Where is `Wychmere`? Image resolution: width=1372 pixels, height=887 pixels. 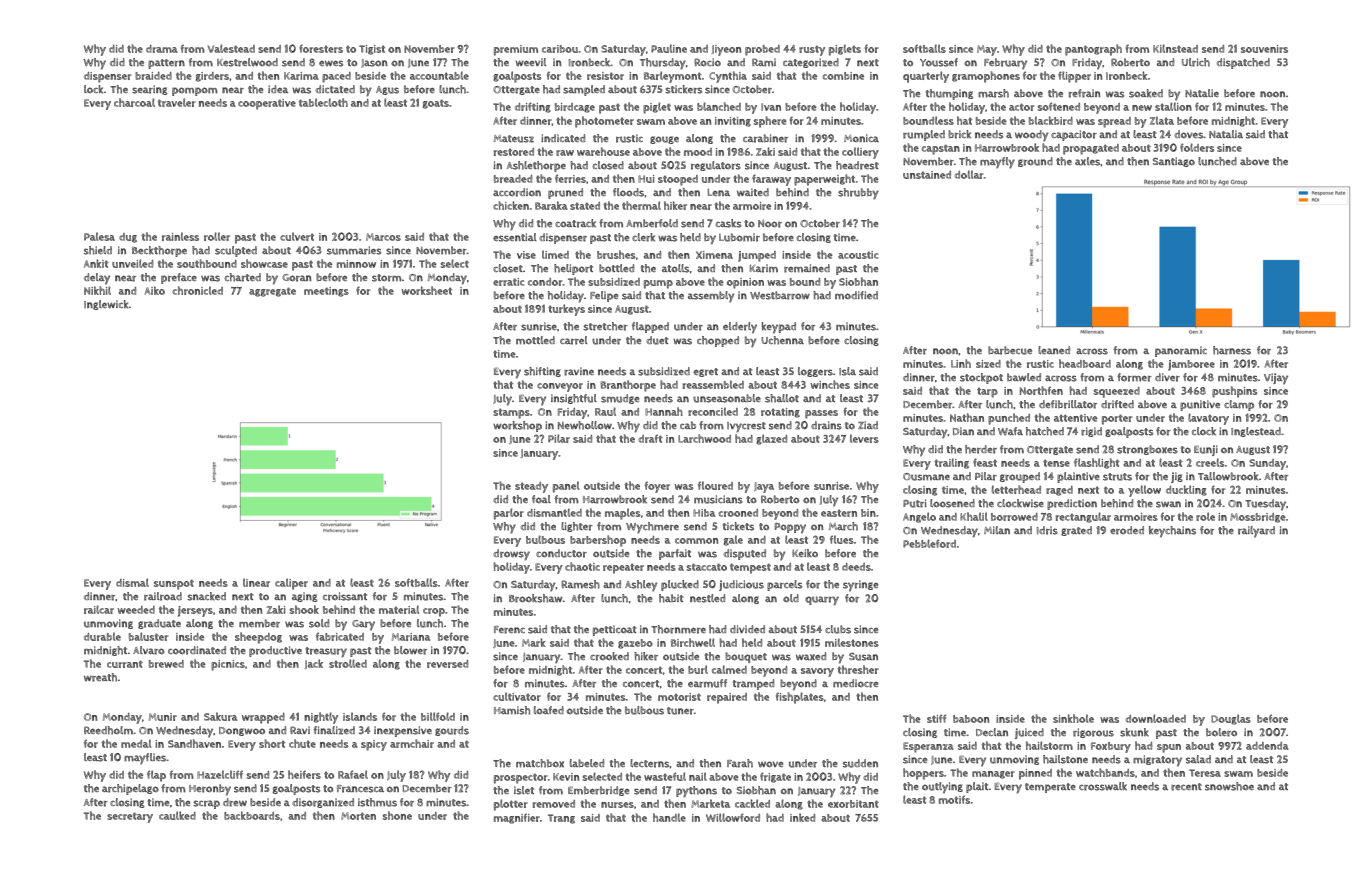
Wychmere is located at coordinates (652, 528).
